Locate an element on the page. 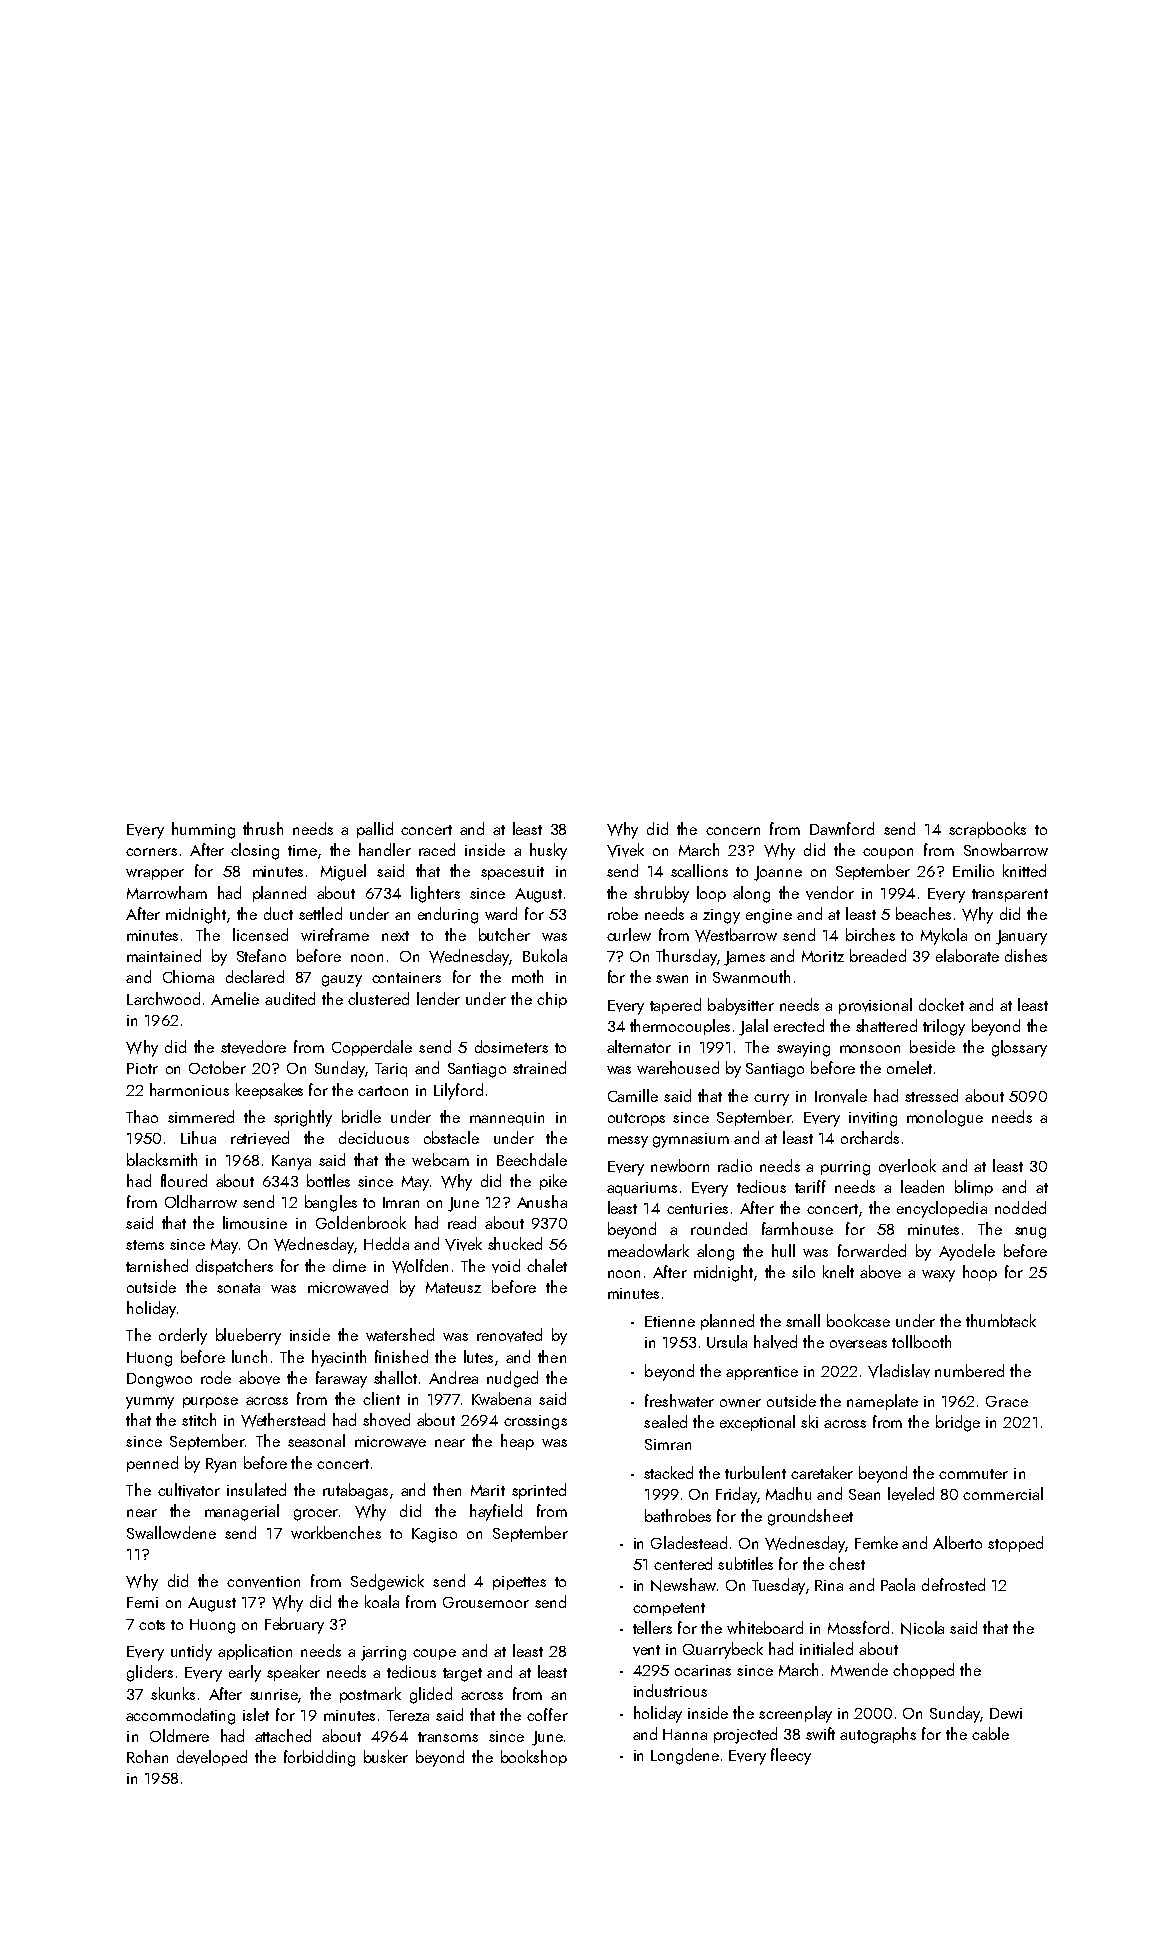  projected is located at coordinates (745, 1735).
